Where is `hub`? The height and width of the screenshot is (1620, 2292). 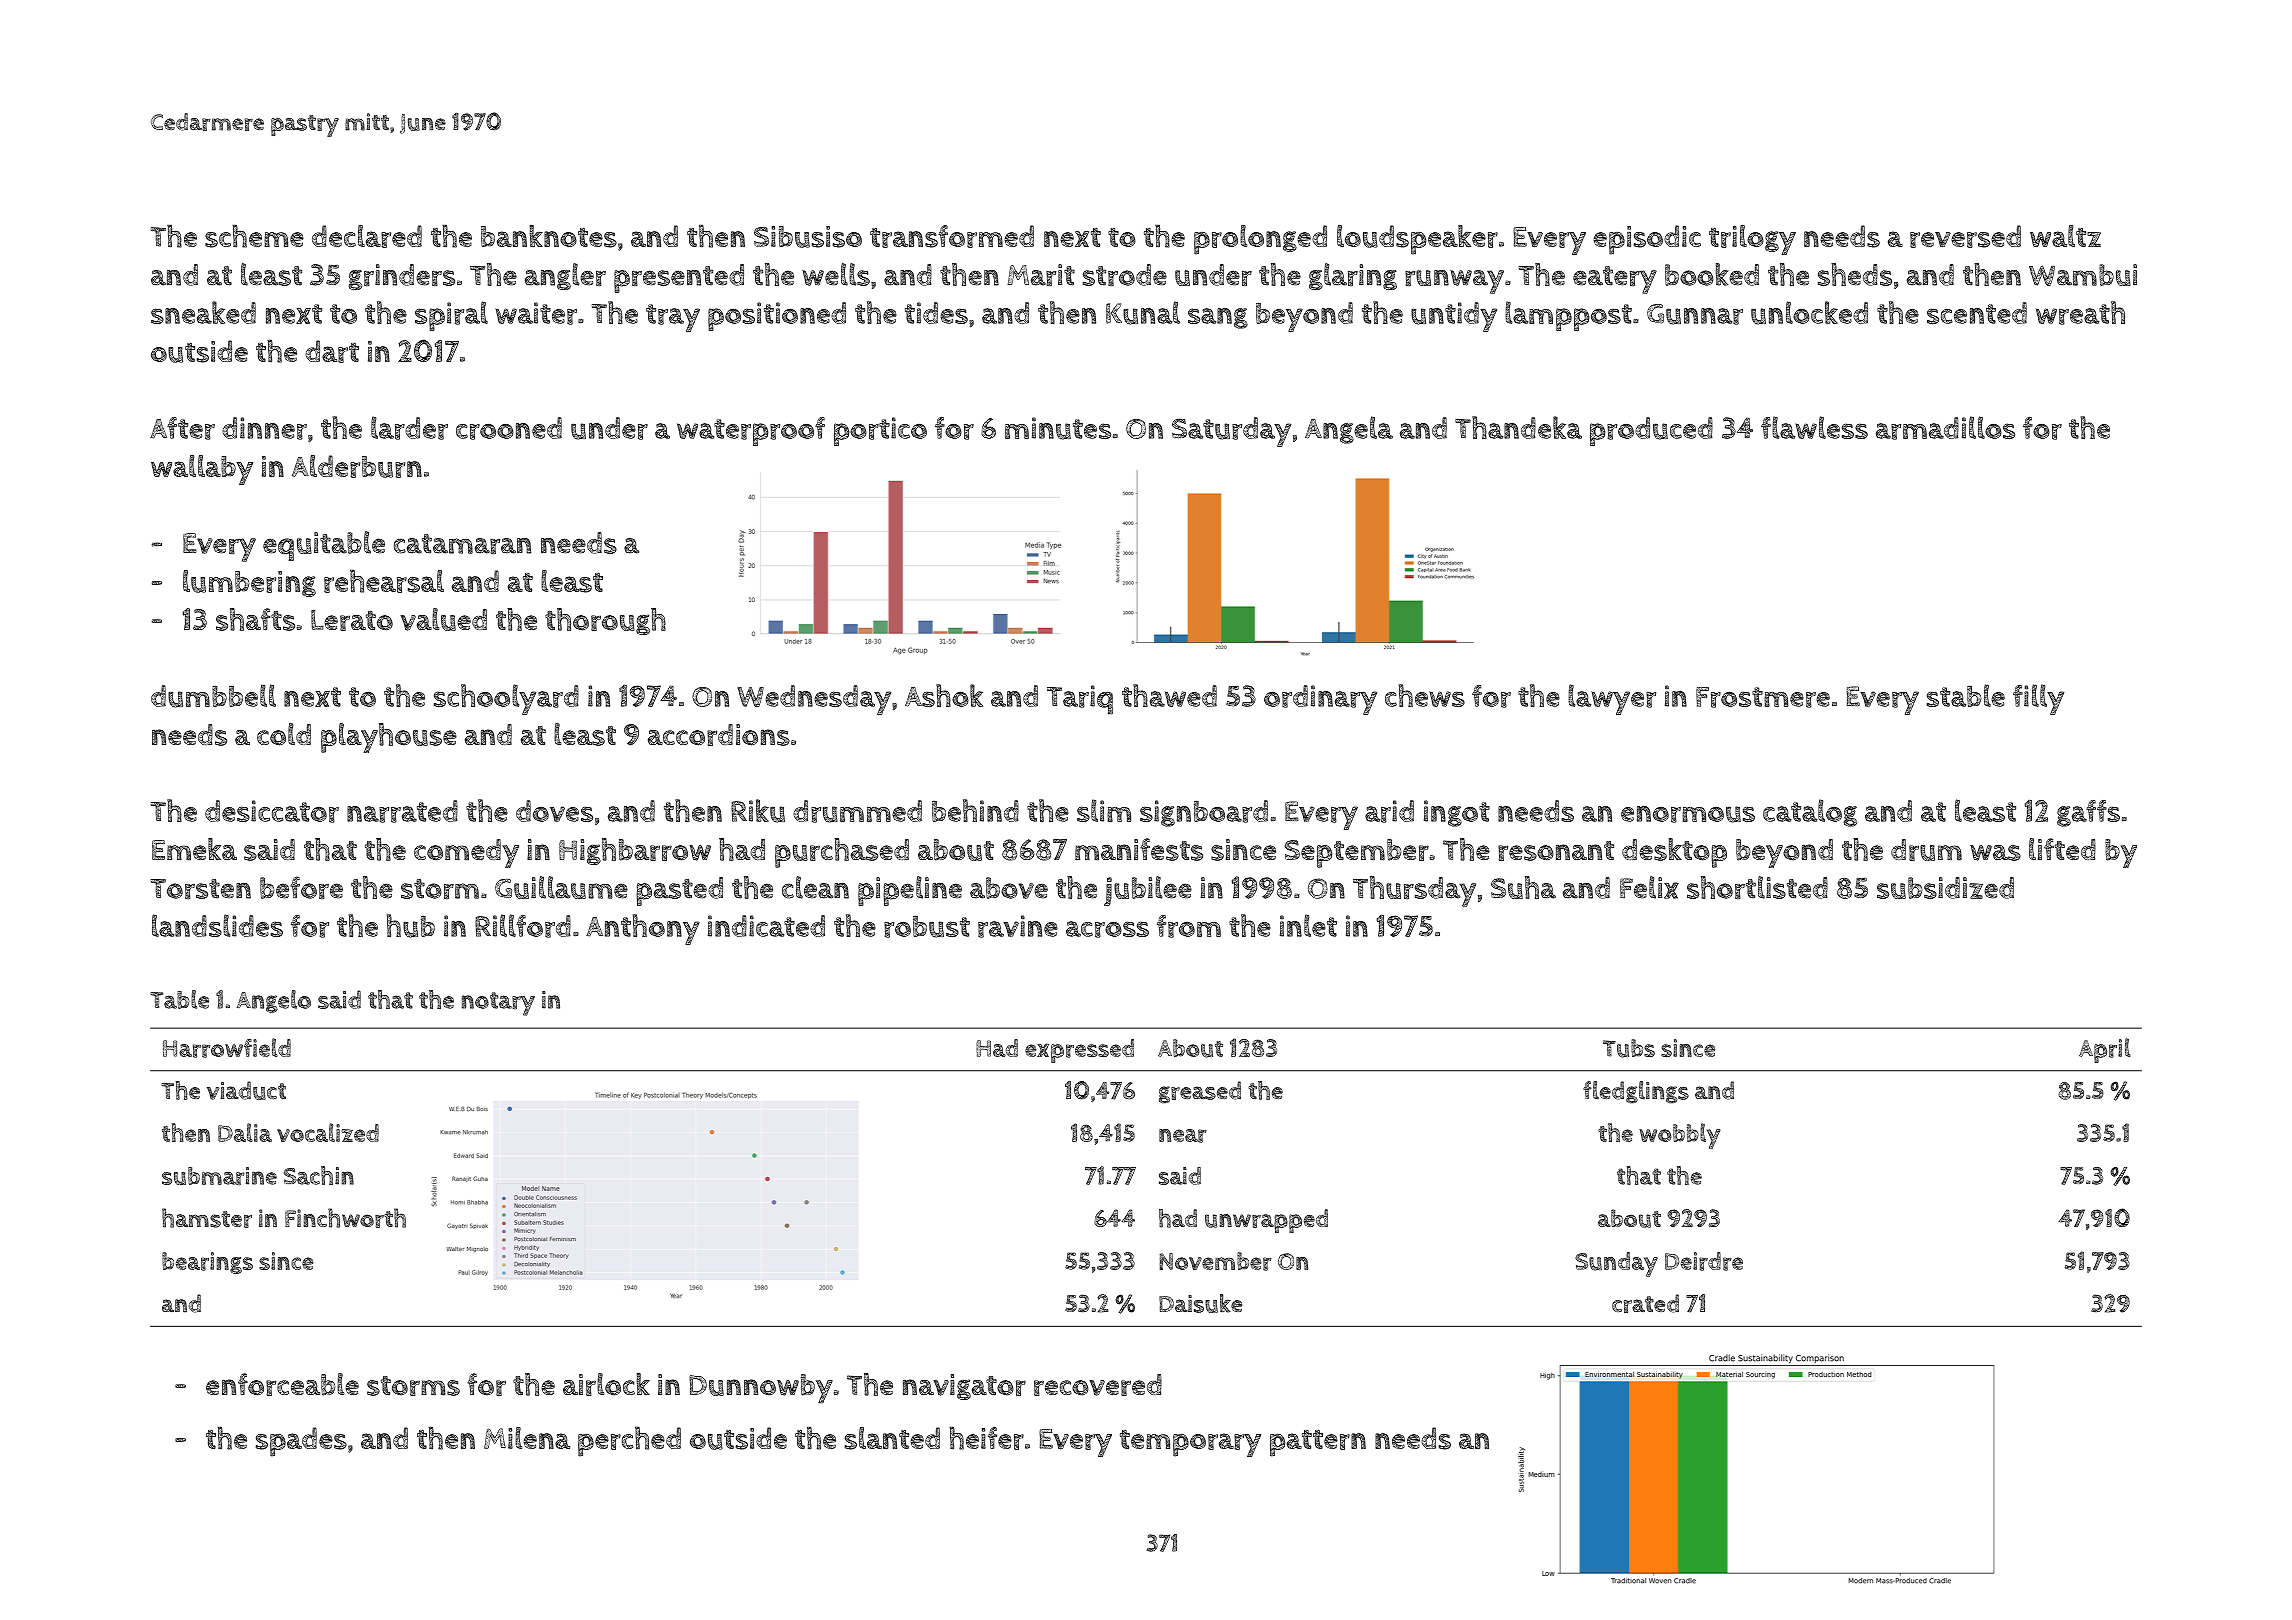
hub is located at coordinates (411, 926).
